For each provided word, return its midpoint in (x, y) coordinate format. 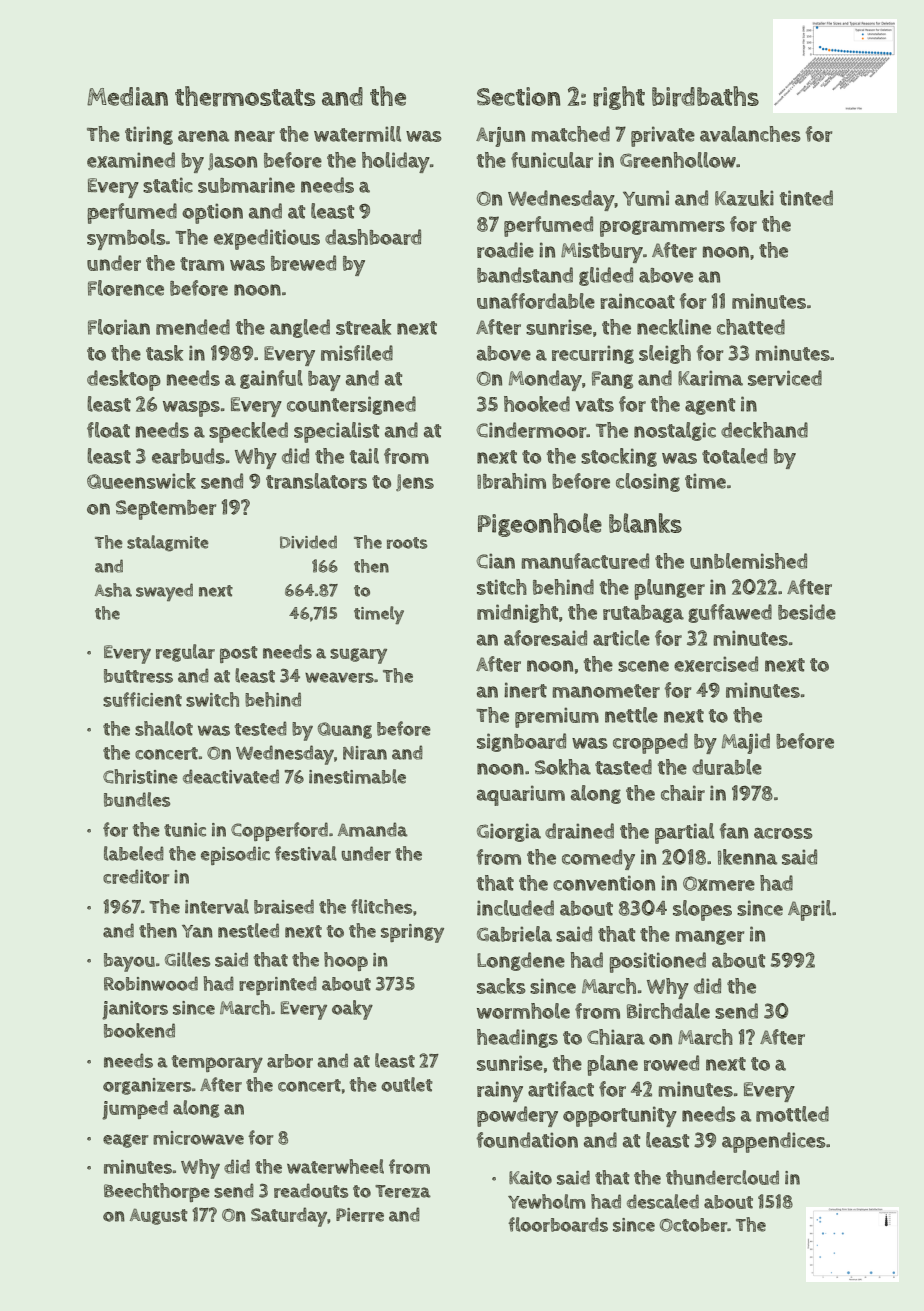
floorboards (558, 1224)
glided (606, 276)
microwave (198, 1138)
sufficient (142, 699)
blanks (645, 523)
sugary (358, 656)
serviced (785, 378)
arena (203, 136)
